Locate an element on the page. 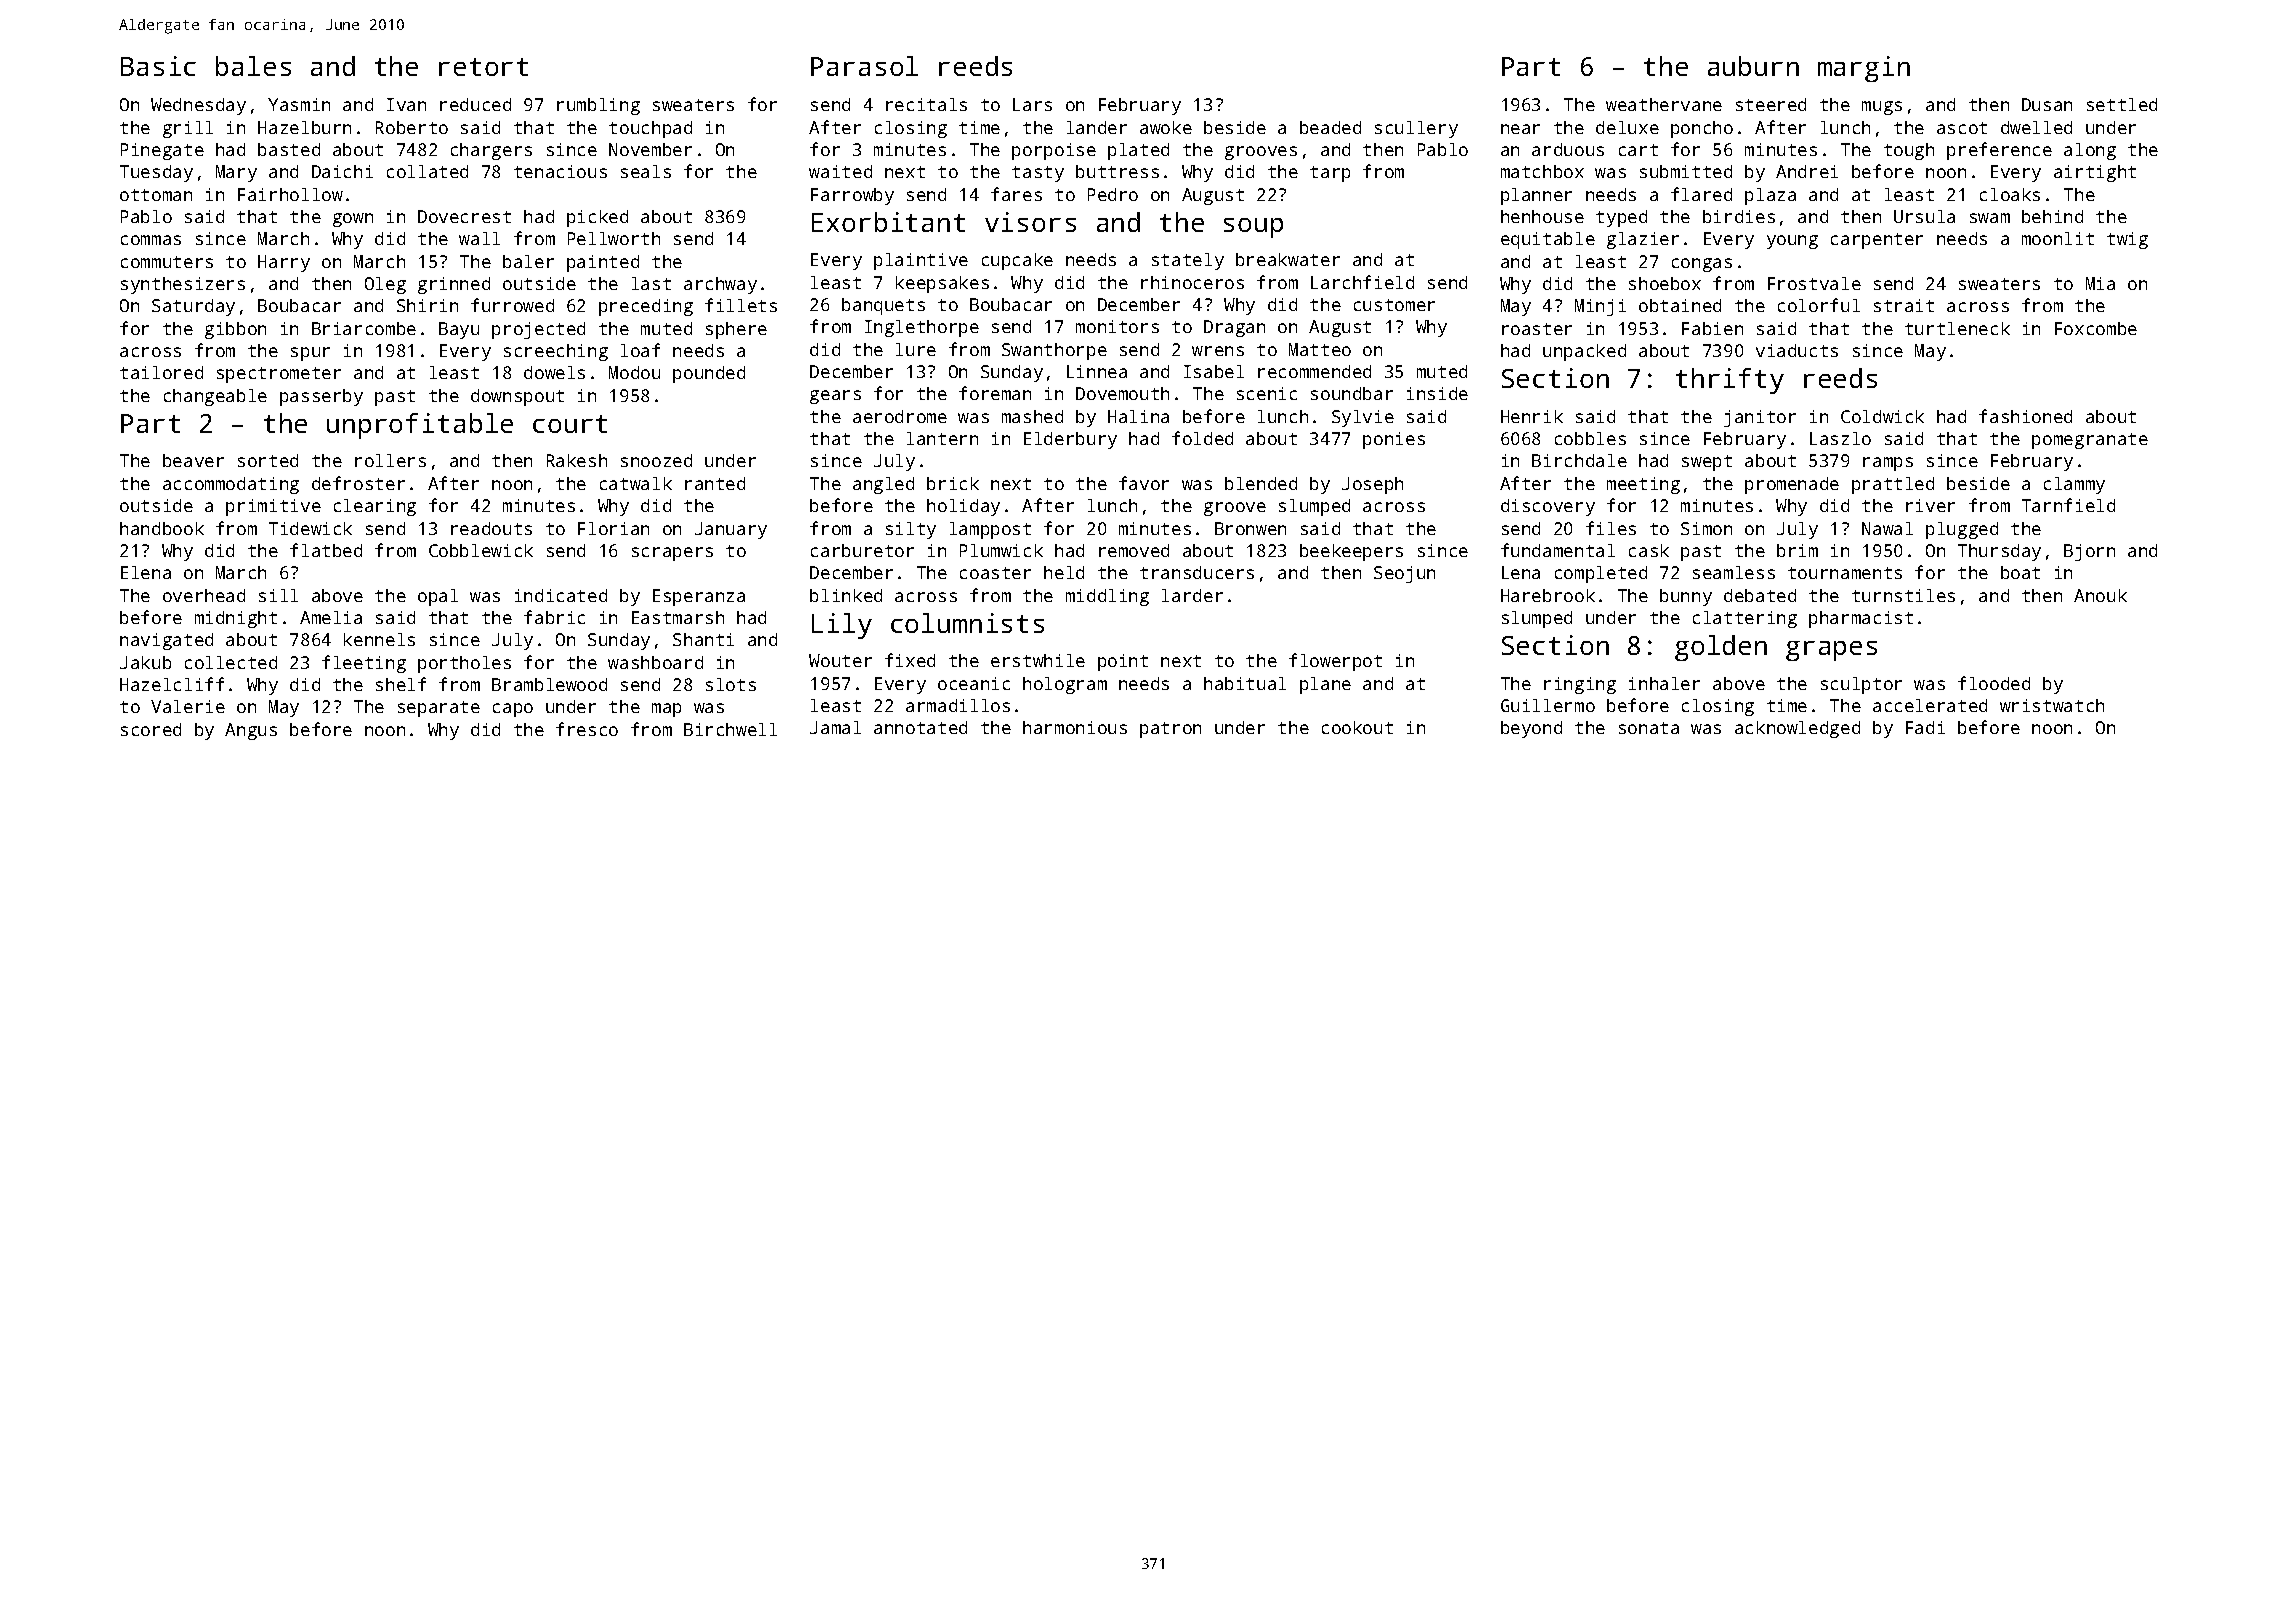 The image size is (2282, 1614). tailored is located at coordinates (161, 372).
